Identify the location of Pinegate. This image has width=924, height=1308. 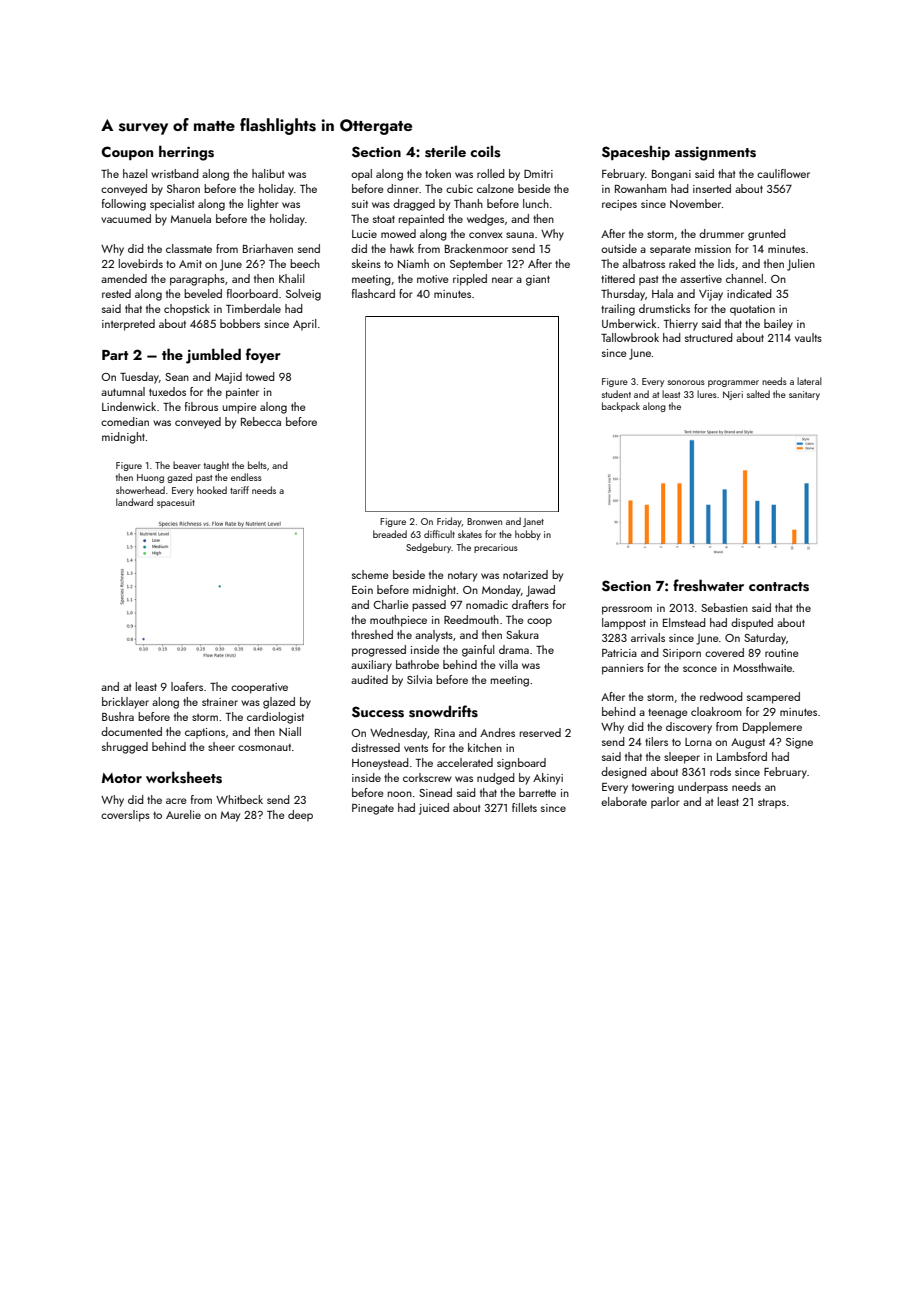
(373, 809).
